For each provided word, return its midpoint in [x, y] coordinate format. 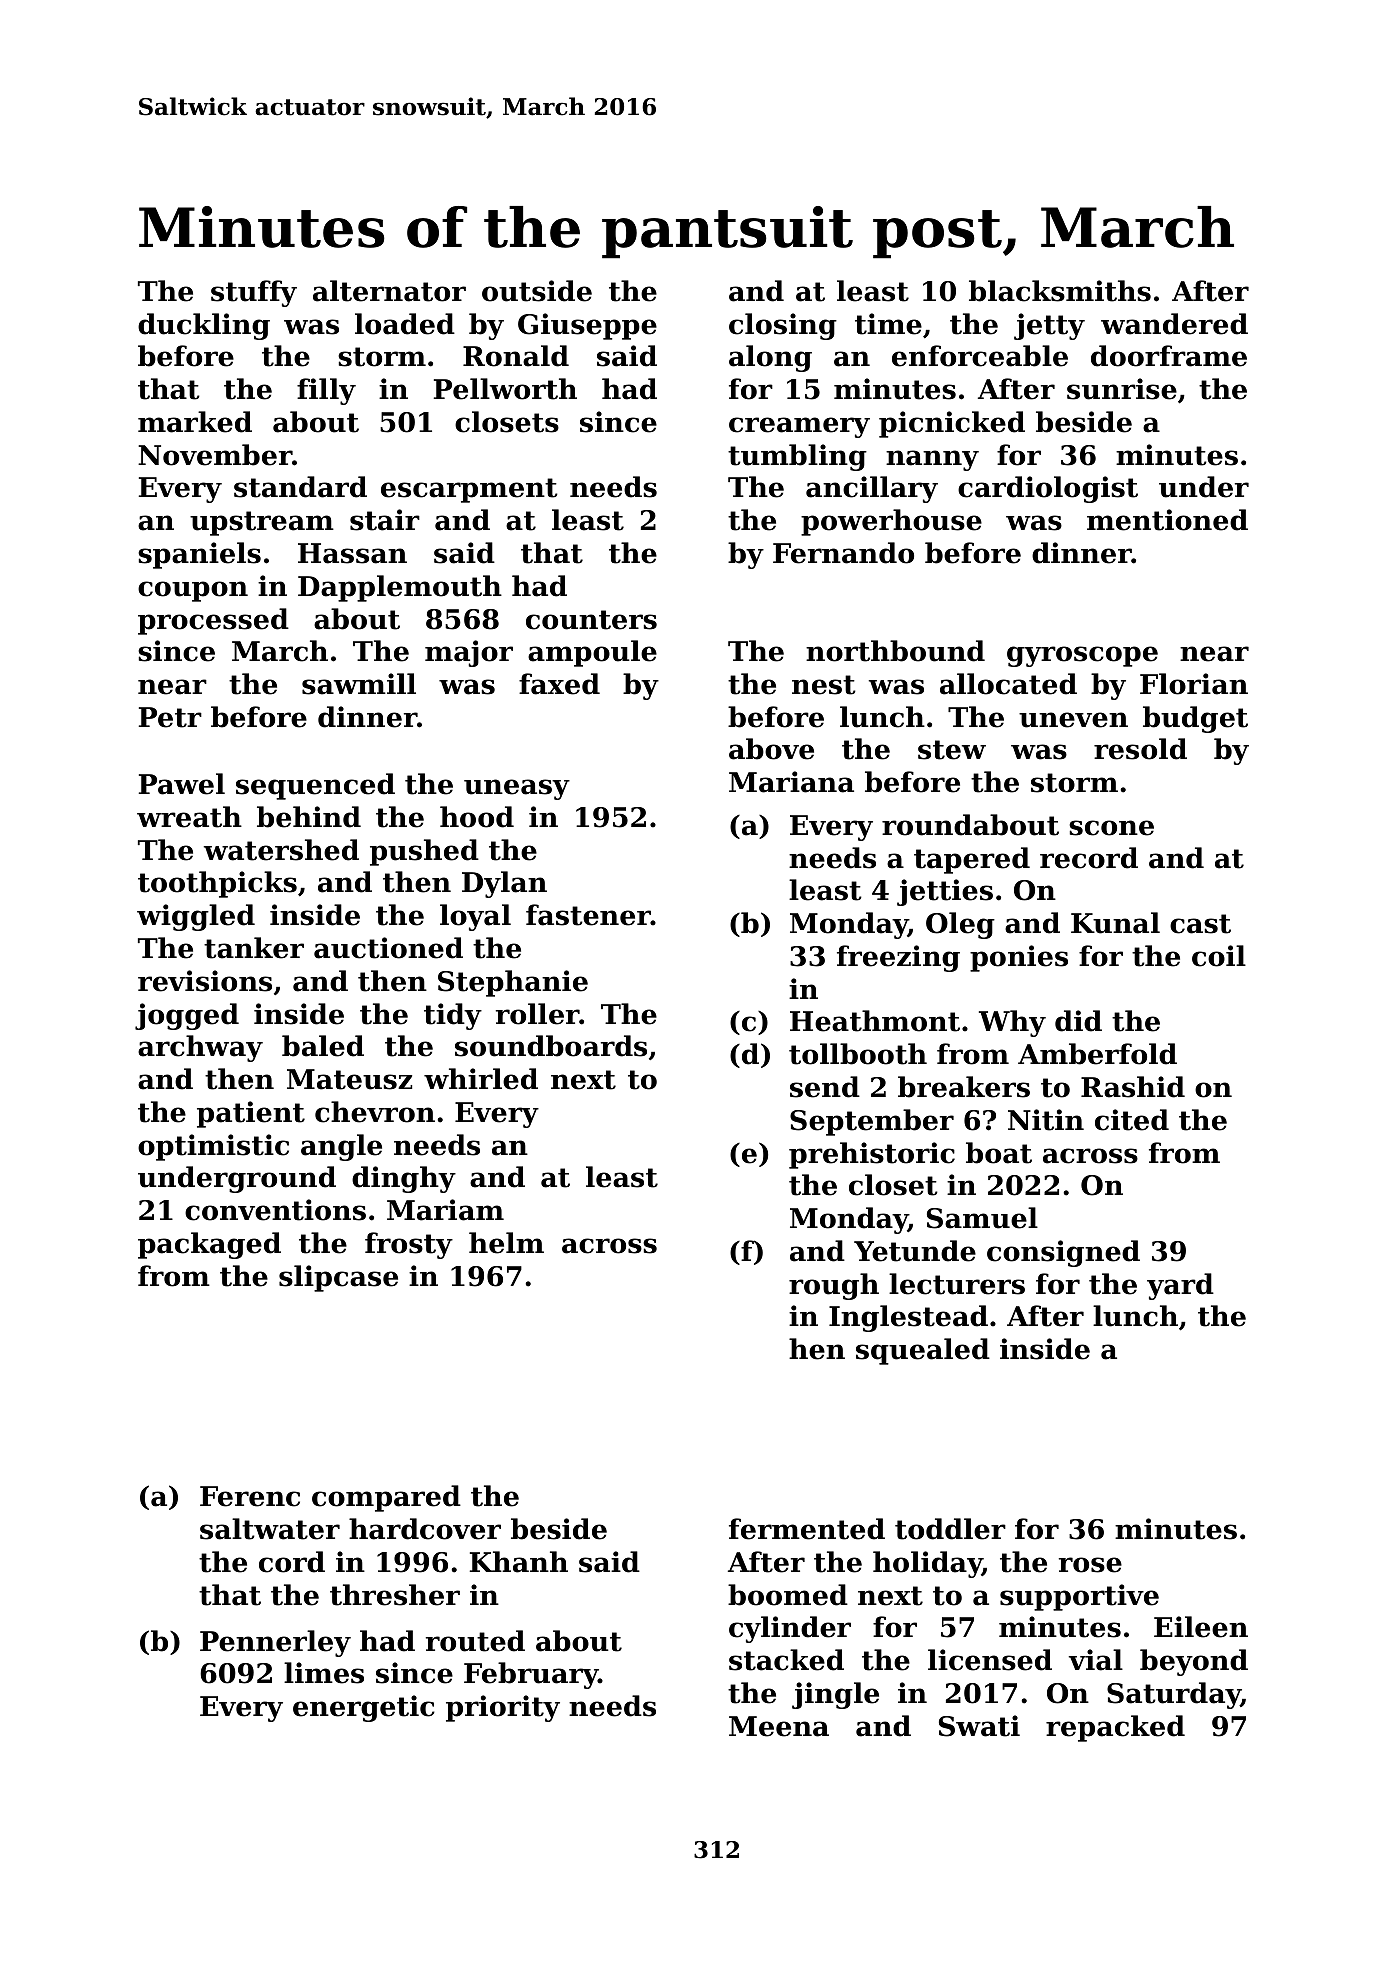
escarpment [469, 490]
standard [300, 487]
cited [1132, 1120]
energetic [364, 1708]
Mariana [791, 782]
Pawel [182, 784]
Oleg [960, 925]
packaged [209, 1245]
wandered [1174, 324]
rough [834, 1286]
